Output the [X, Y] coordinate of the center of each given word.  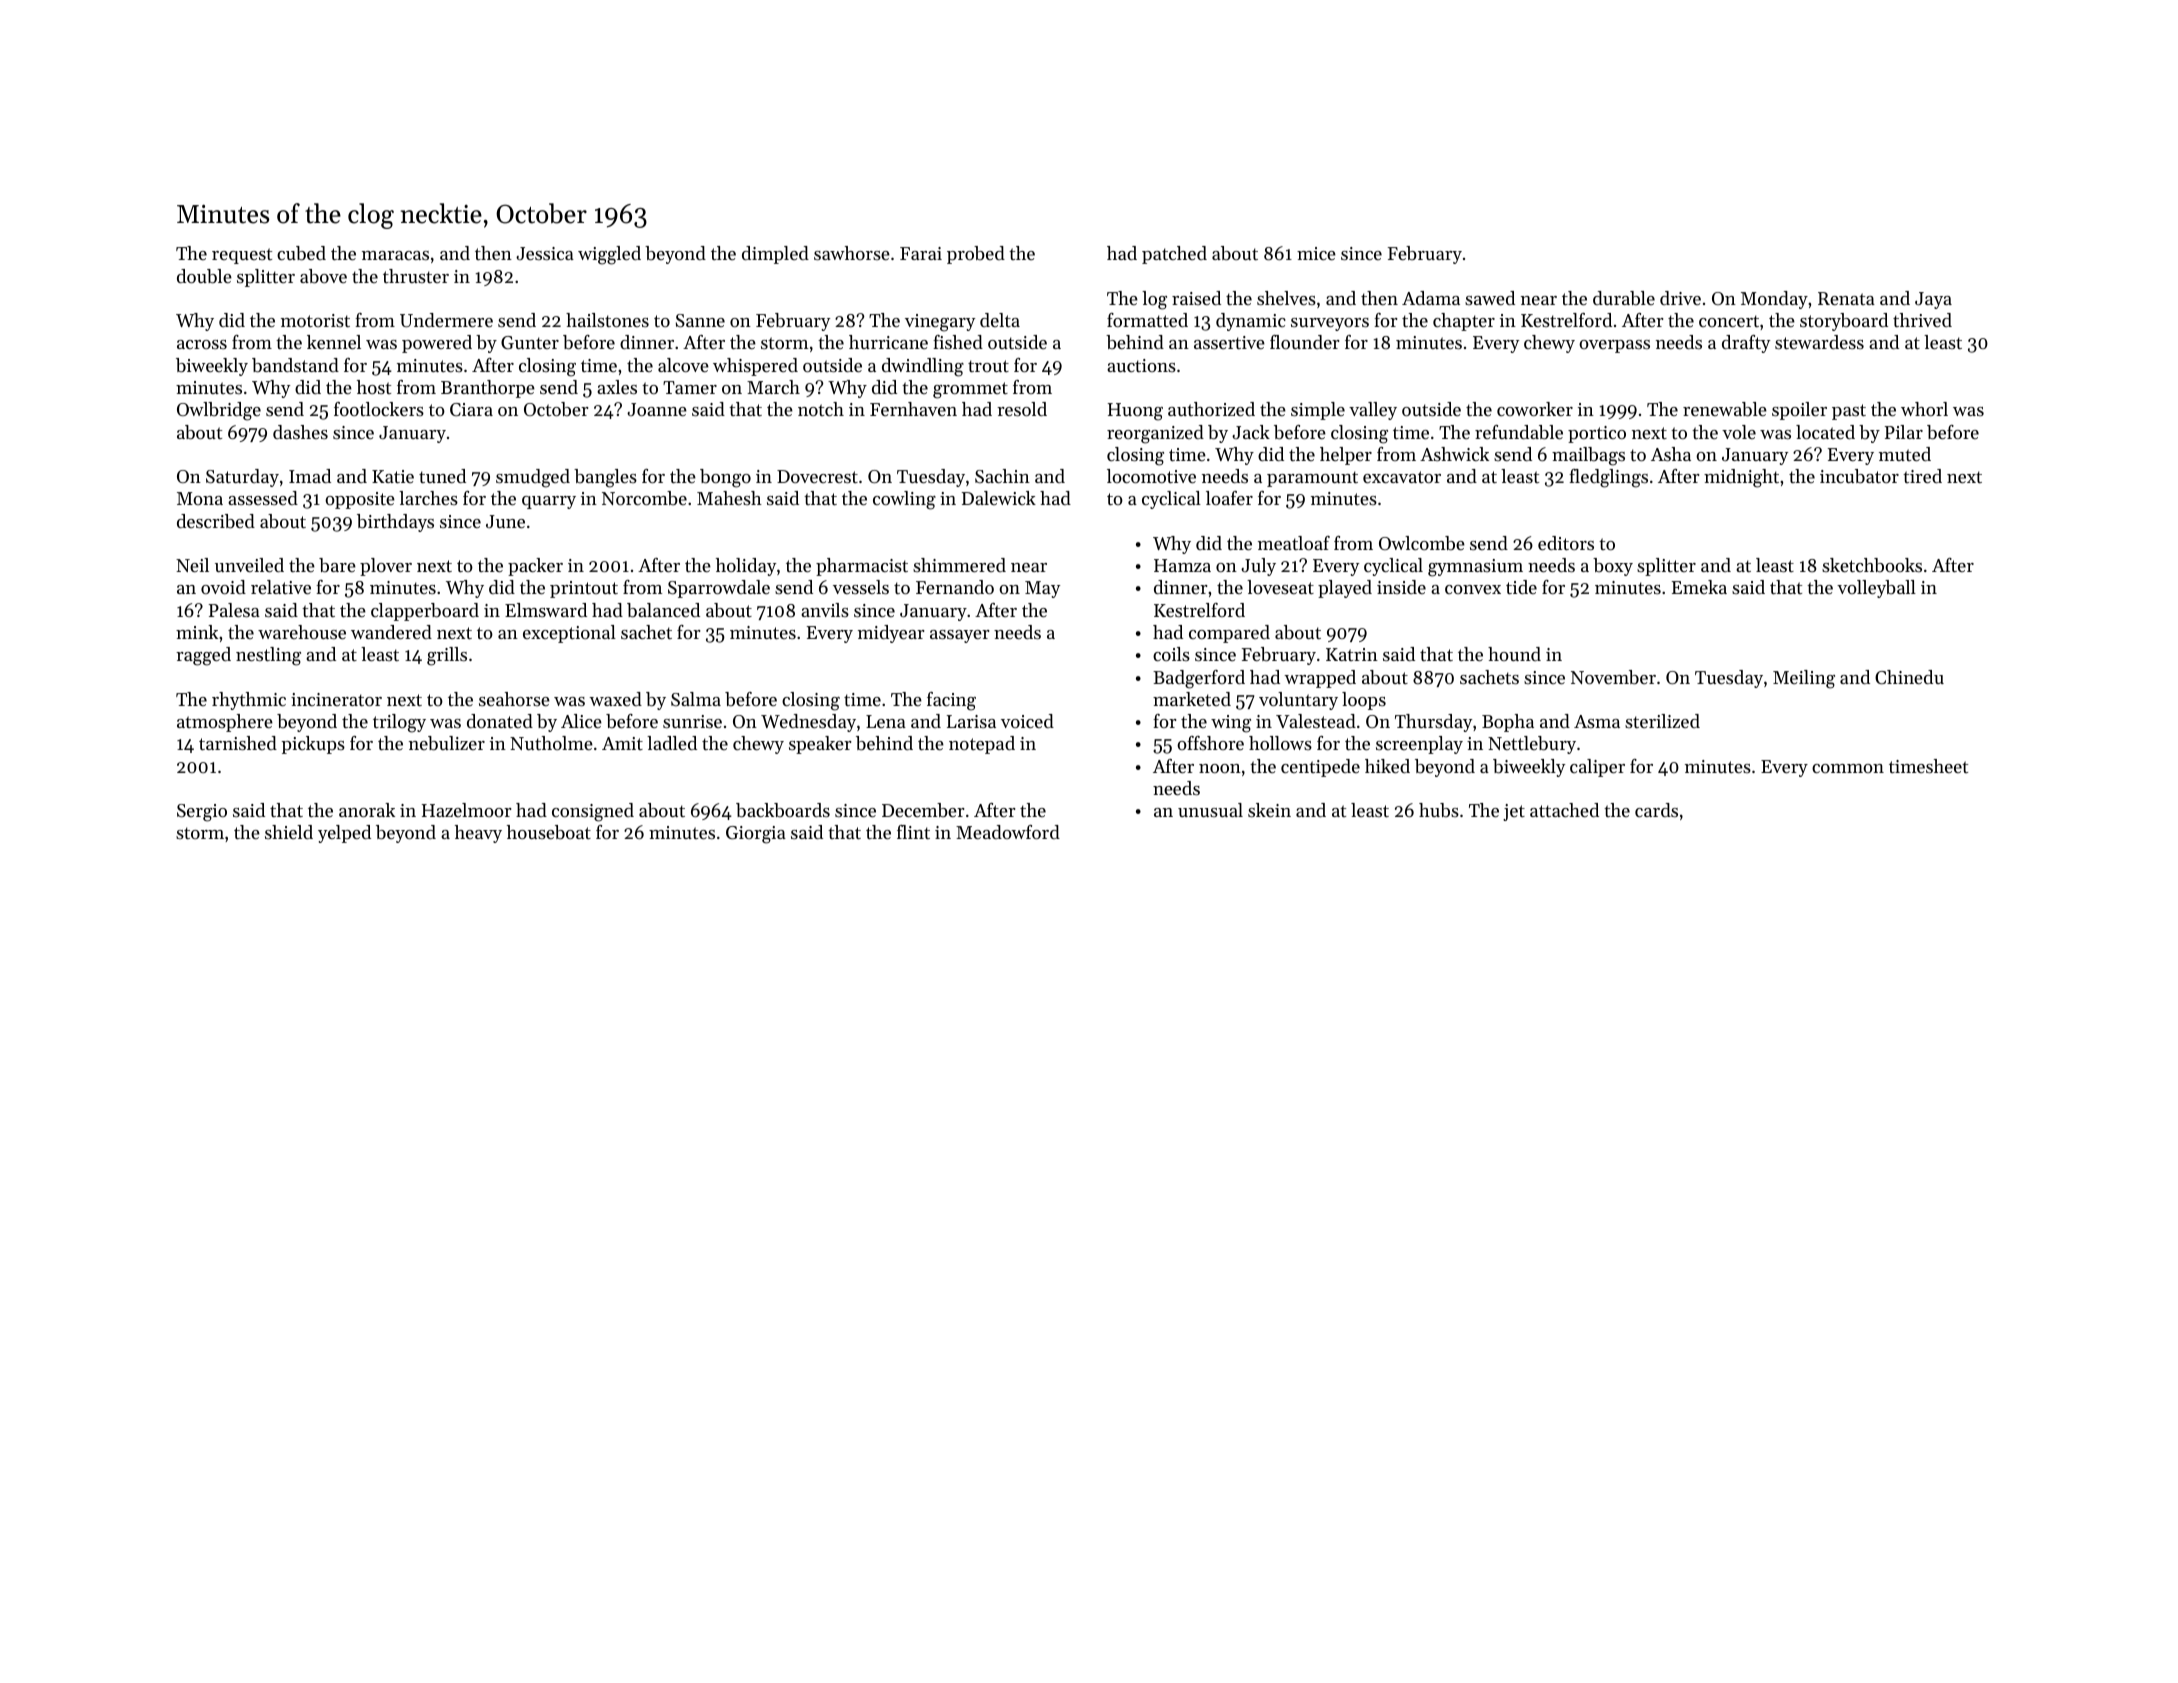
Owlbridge [219, 411]
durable [1624, 298]
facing [951, 701]
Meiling [1804, 679]
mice [1316, 253]
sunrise [692, 721]
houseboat [549, 832]
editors [1566, 543]
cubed [301, 253]
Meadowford [1008, 832]
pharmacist [862, 567]
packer [535, 567]
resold [1022, 409]
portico [1597, 434]
